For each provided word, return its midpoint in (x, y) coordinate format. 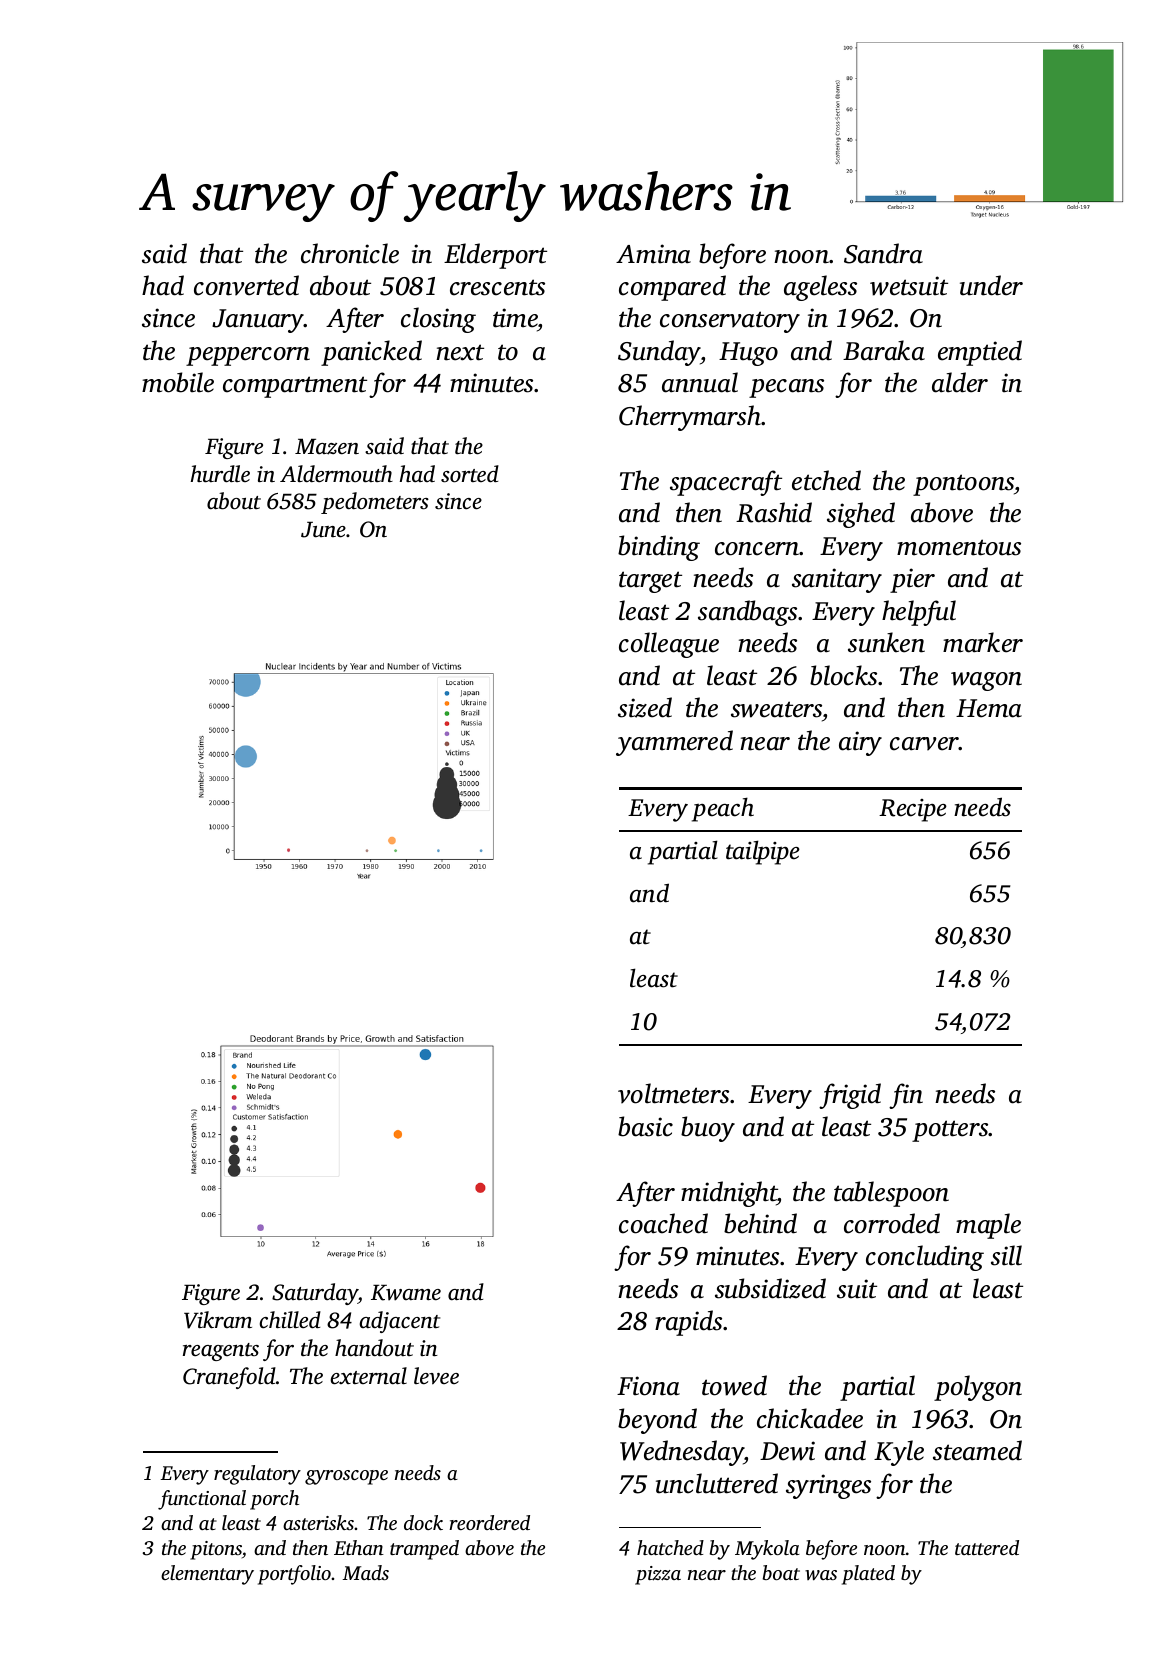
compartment (295, 387)
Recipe (913, 810)
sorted (470, 474)
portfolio (294, 1575)
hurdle (220, 474)
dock (423, 1522)
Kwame (406, 1293)
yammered (674, 743)
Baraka (884, 350)
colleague (669, 645)
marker (983, 642)
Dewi (787, 1451)
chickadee (810, 1418)
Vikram (218, 1320)
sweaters (776, 709)
